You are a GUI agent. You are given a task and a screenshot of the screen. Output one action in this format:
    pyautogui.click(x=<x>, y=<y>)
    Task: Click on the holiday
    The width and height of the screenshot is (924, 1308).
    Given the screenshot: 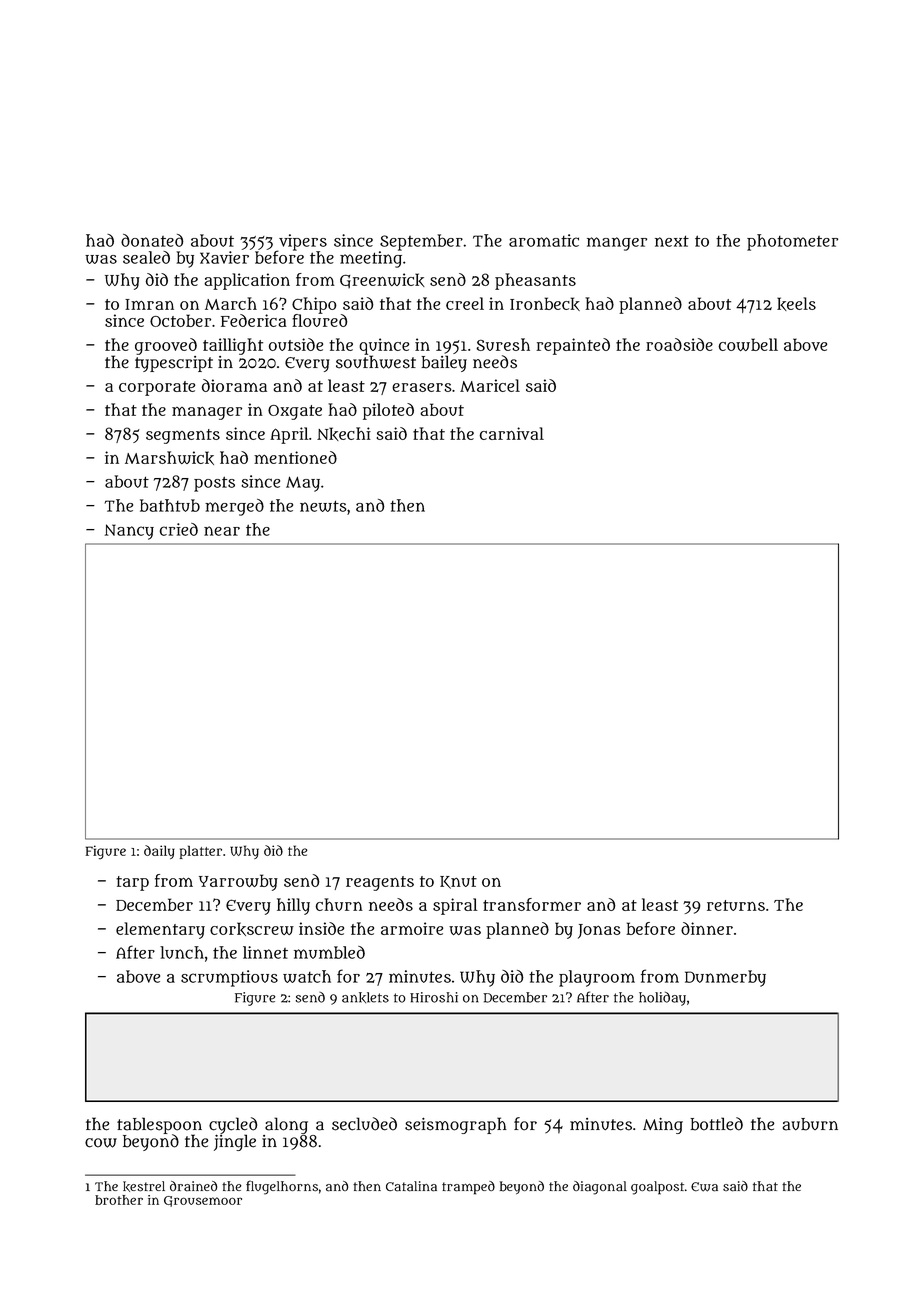 What is the action you would take?
    pyautogui.click(x=662, y=999)
